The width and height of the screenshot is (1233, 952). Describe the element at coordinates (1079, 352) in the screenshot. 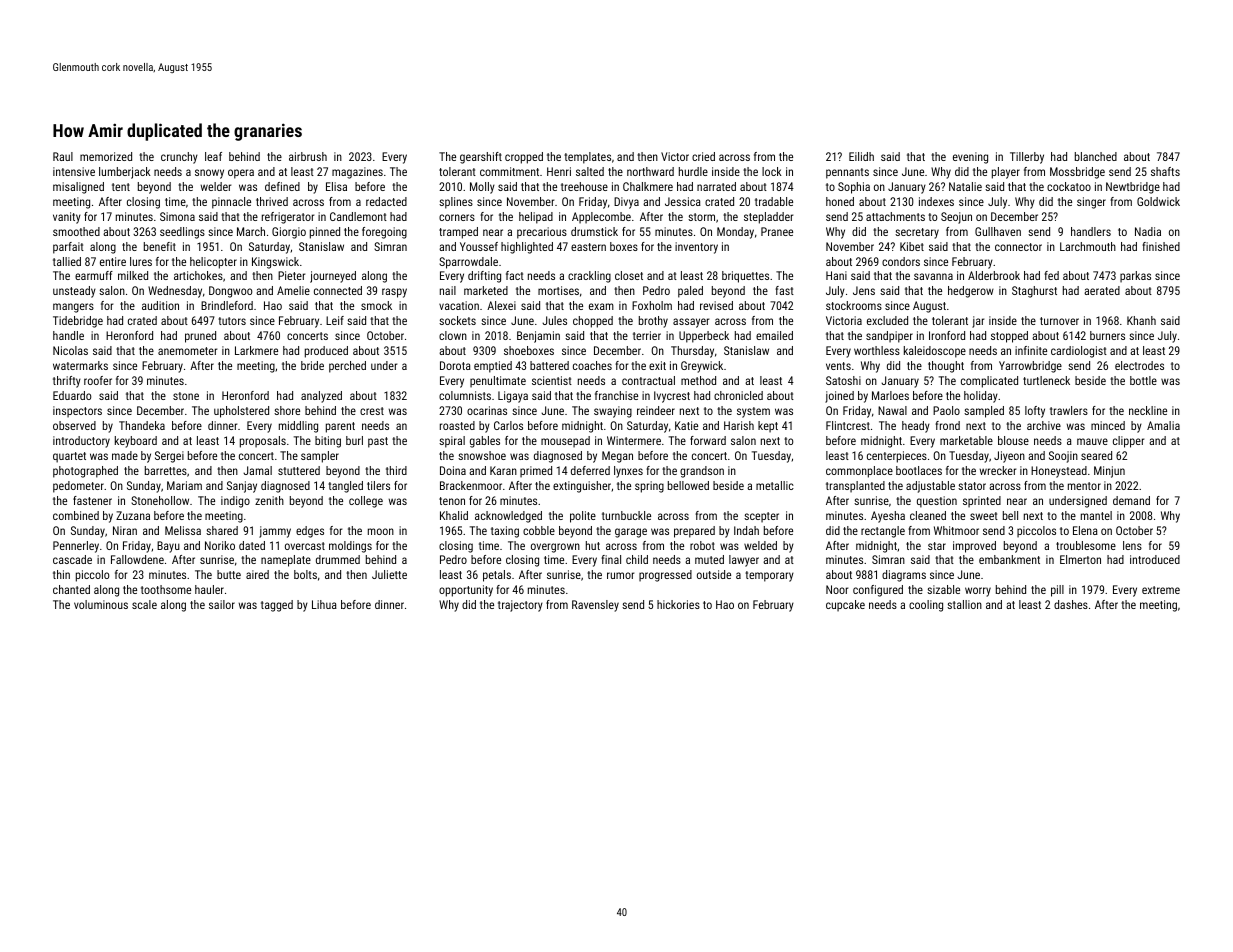

I see `cardiologist` at that location.
